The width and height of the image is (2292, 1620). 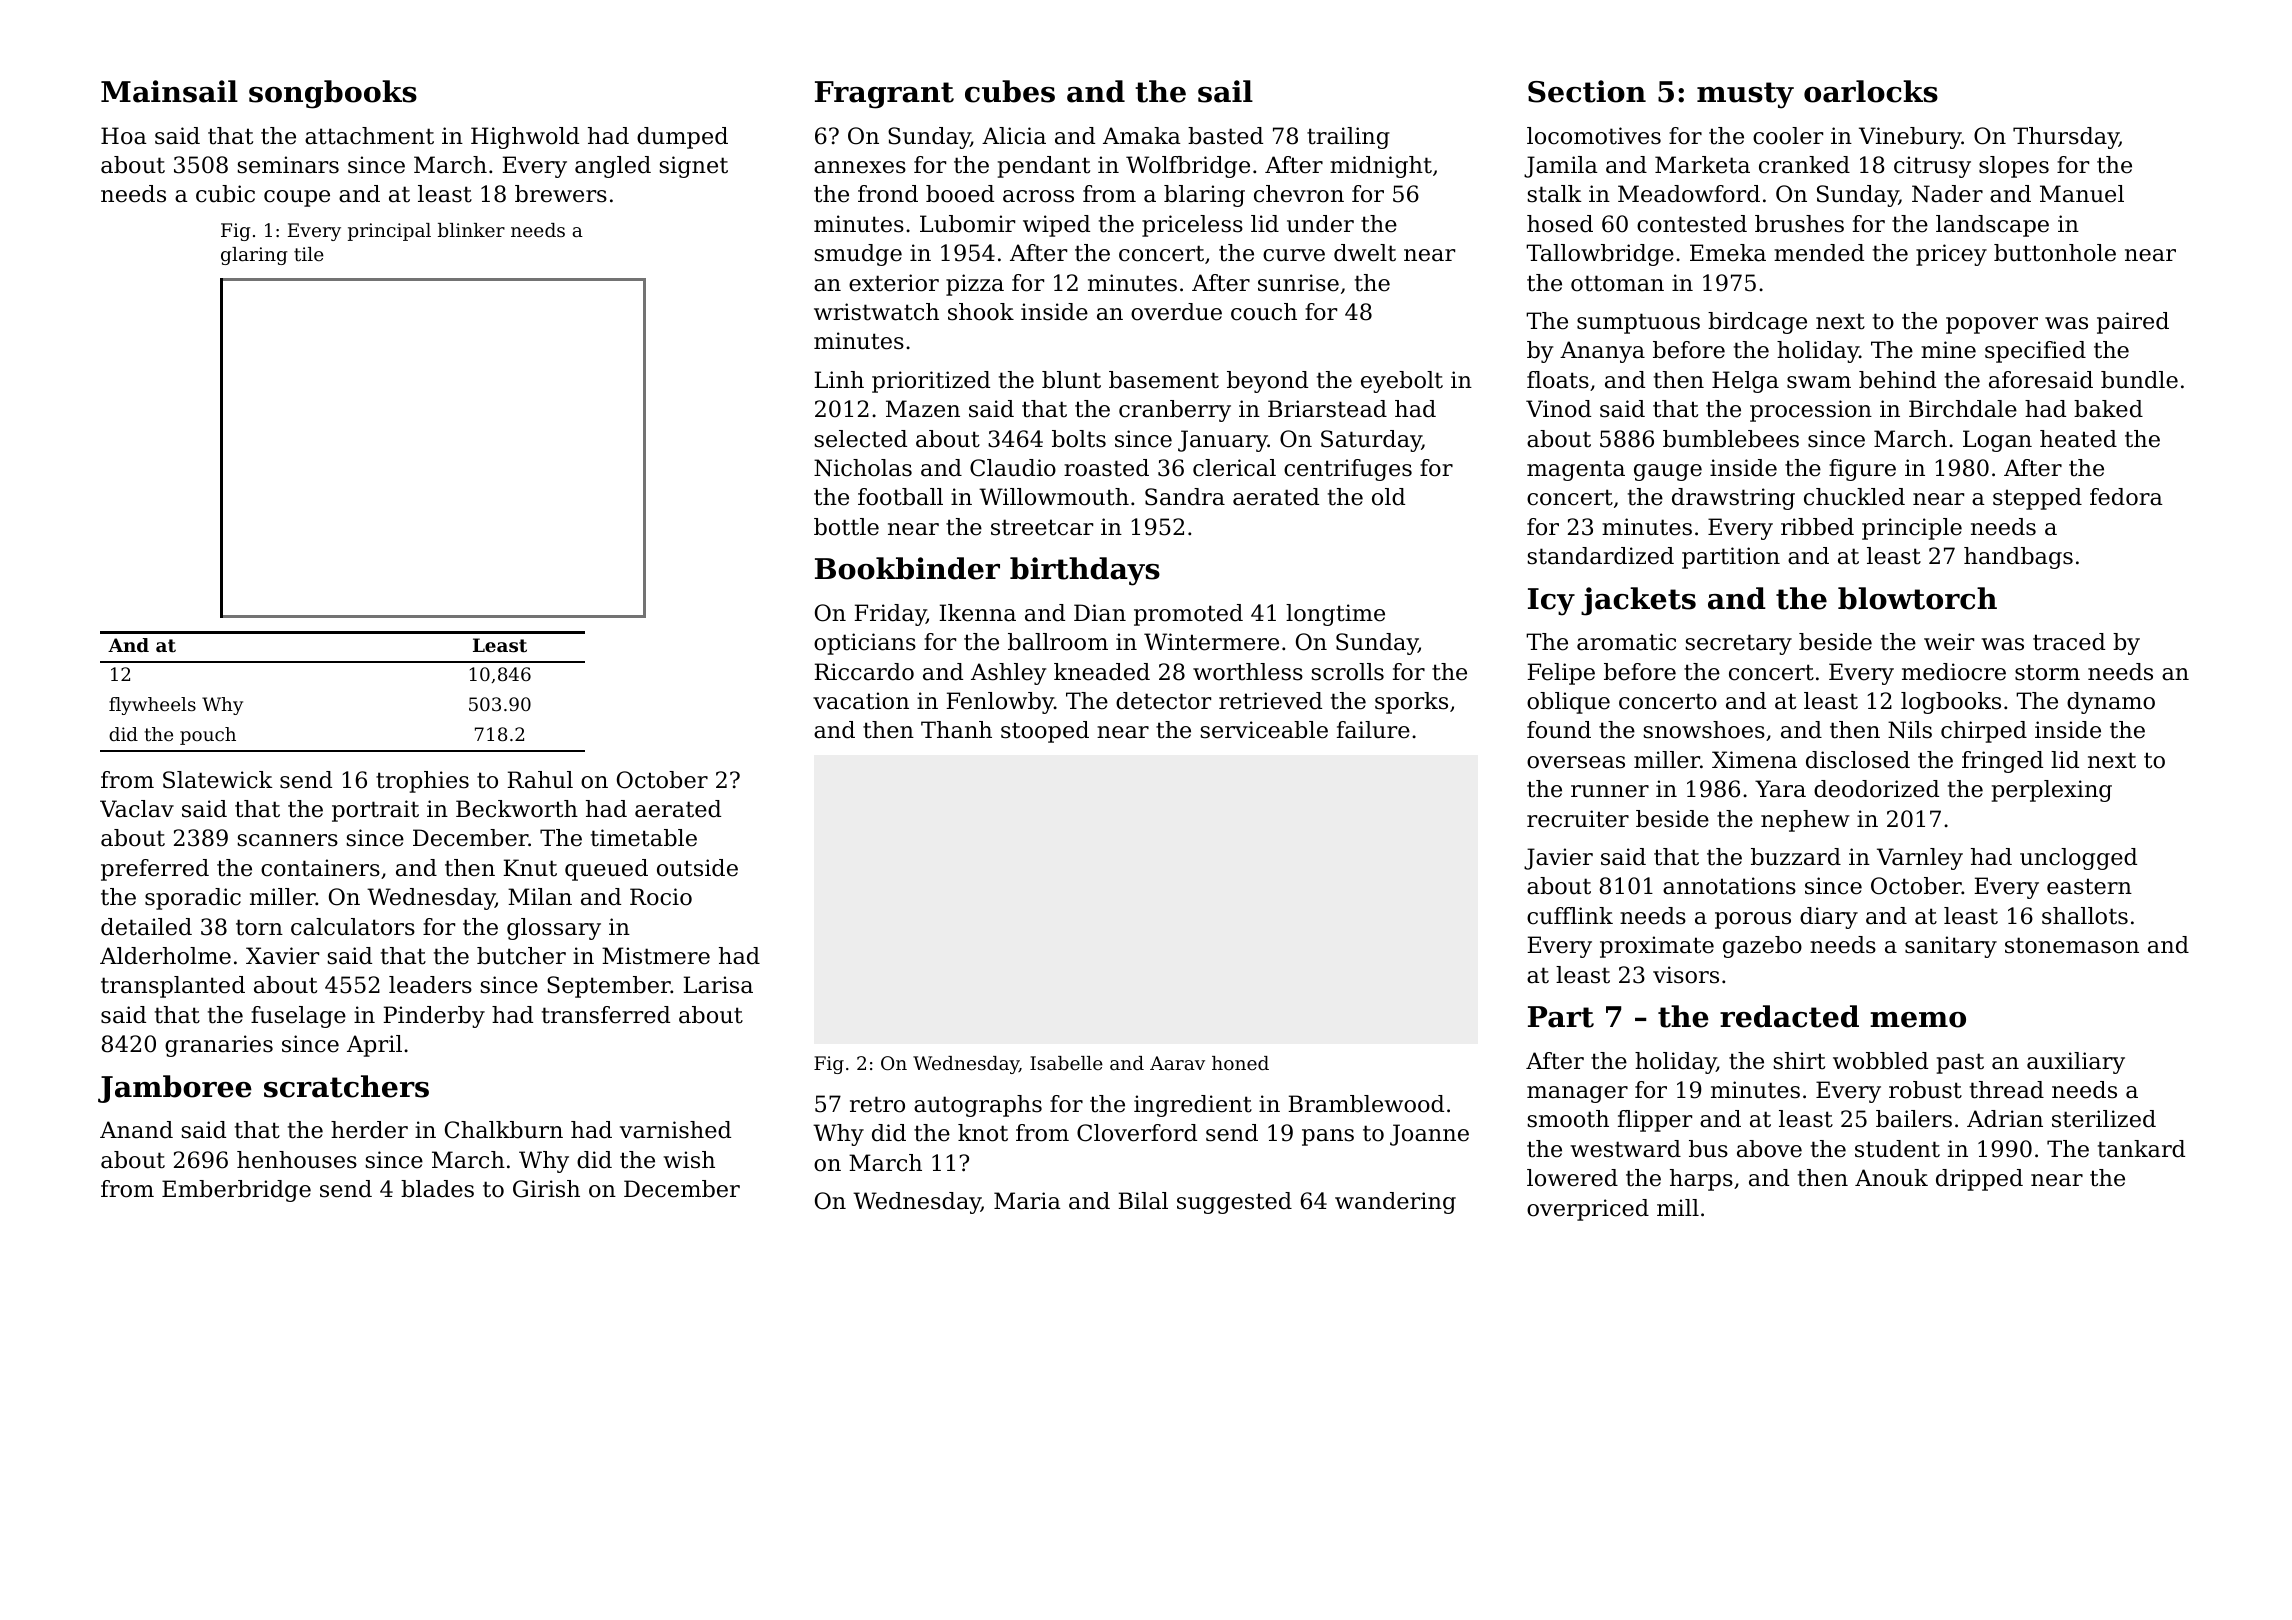 I want to click on Emberbridge, so click(x=236, y=1191).
